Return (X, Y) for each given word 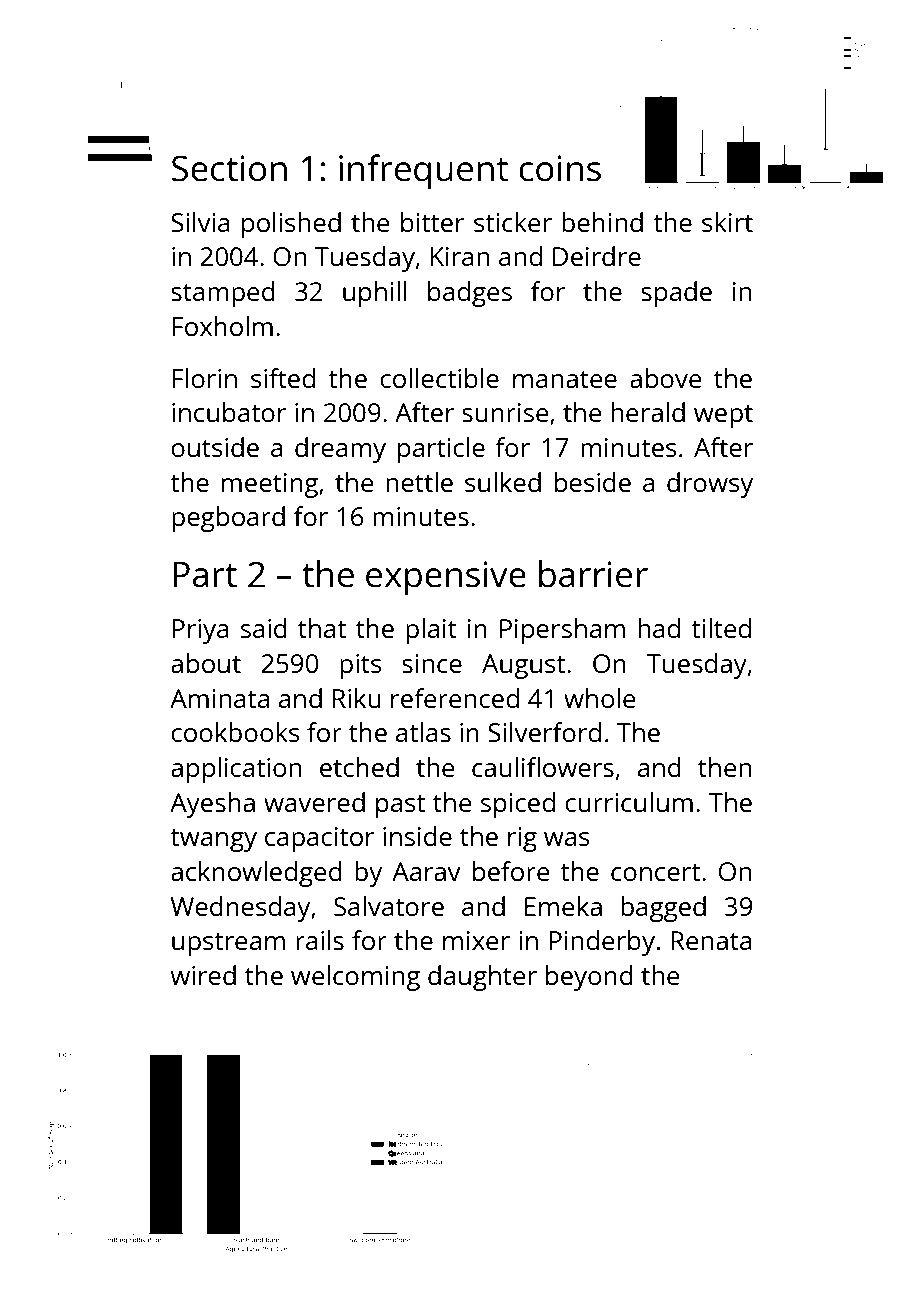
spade (676, 294)
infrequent (423, 171)
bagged (663, 909)
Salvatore (389, 906)
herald (648, 412)
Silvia (200, 222)
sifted (283, 378)
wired (203, 975)
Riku (357, 698)
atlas (423, 732)
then (724, 767)
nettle (419, 482)
